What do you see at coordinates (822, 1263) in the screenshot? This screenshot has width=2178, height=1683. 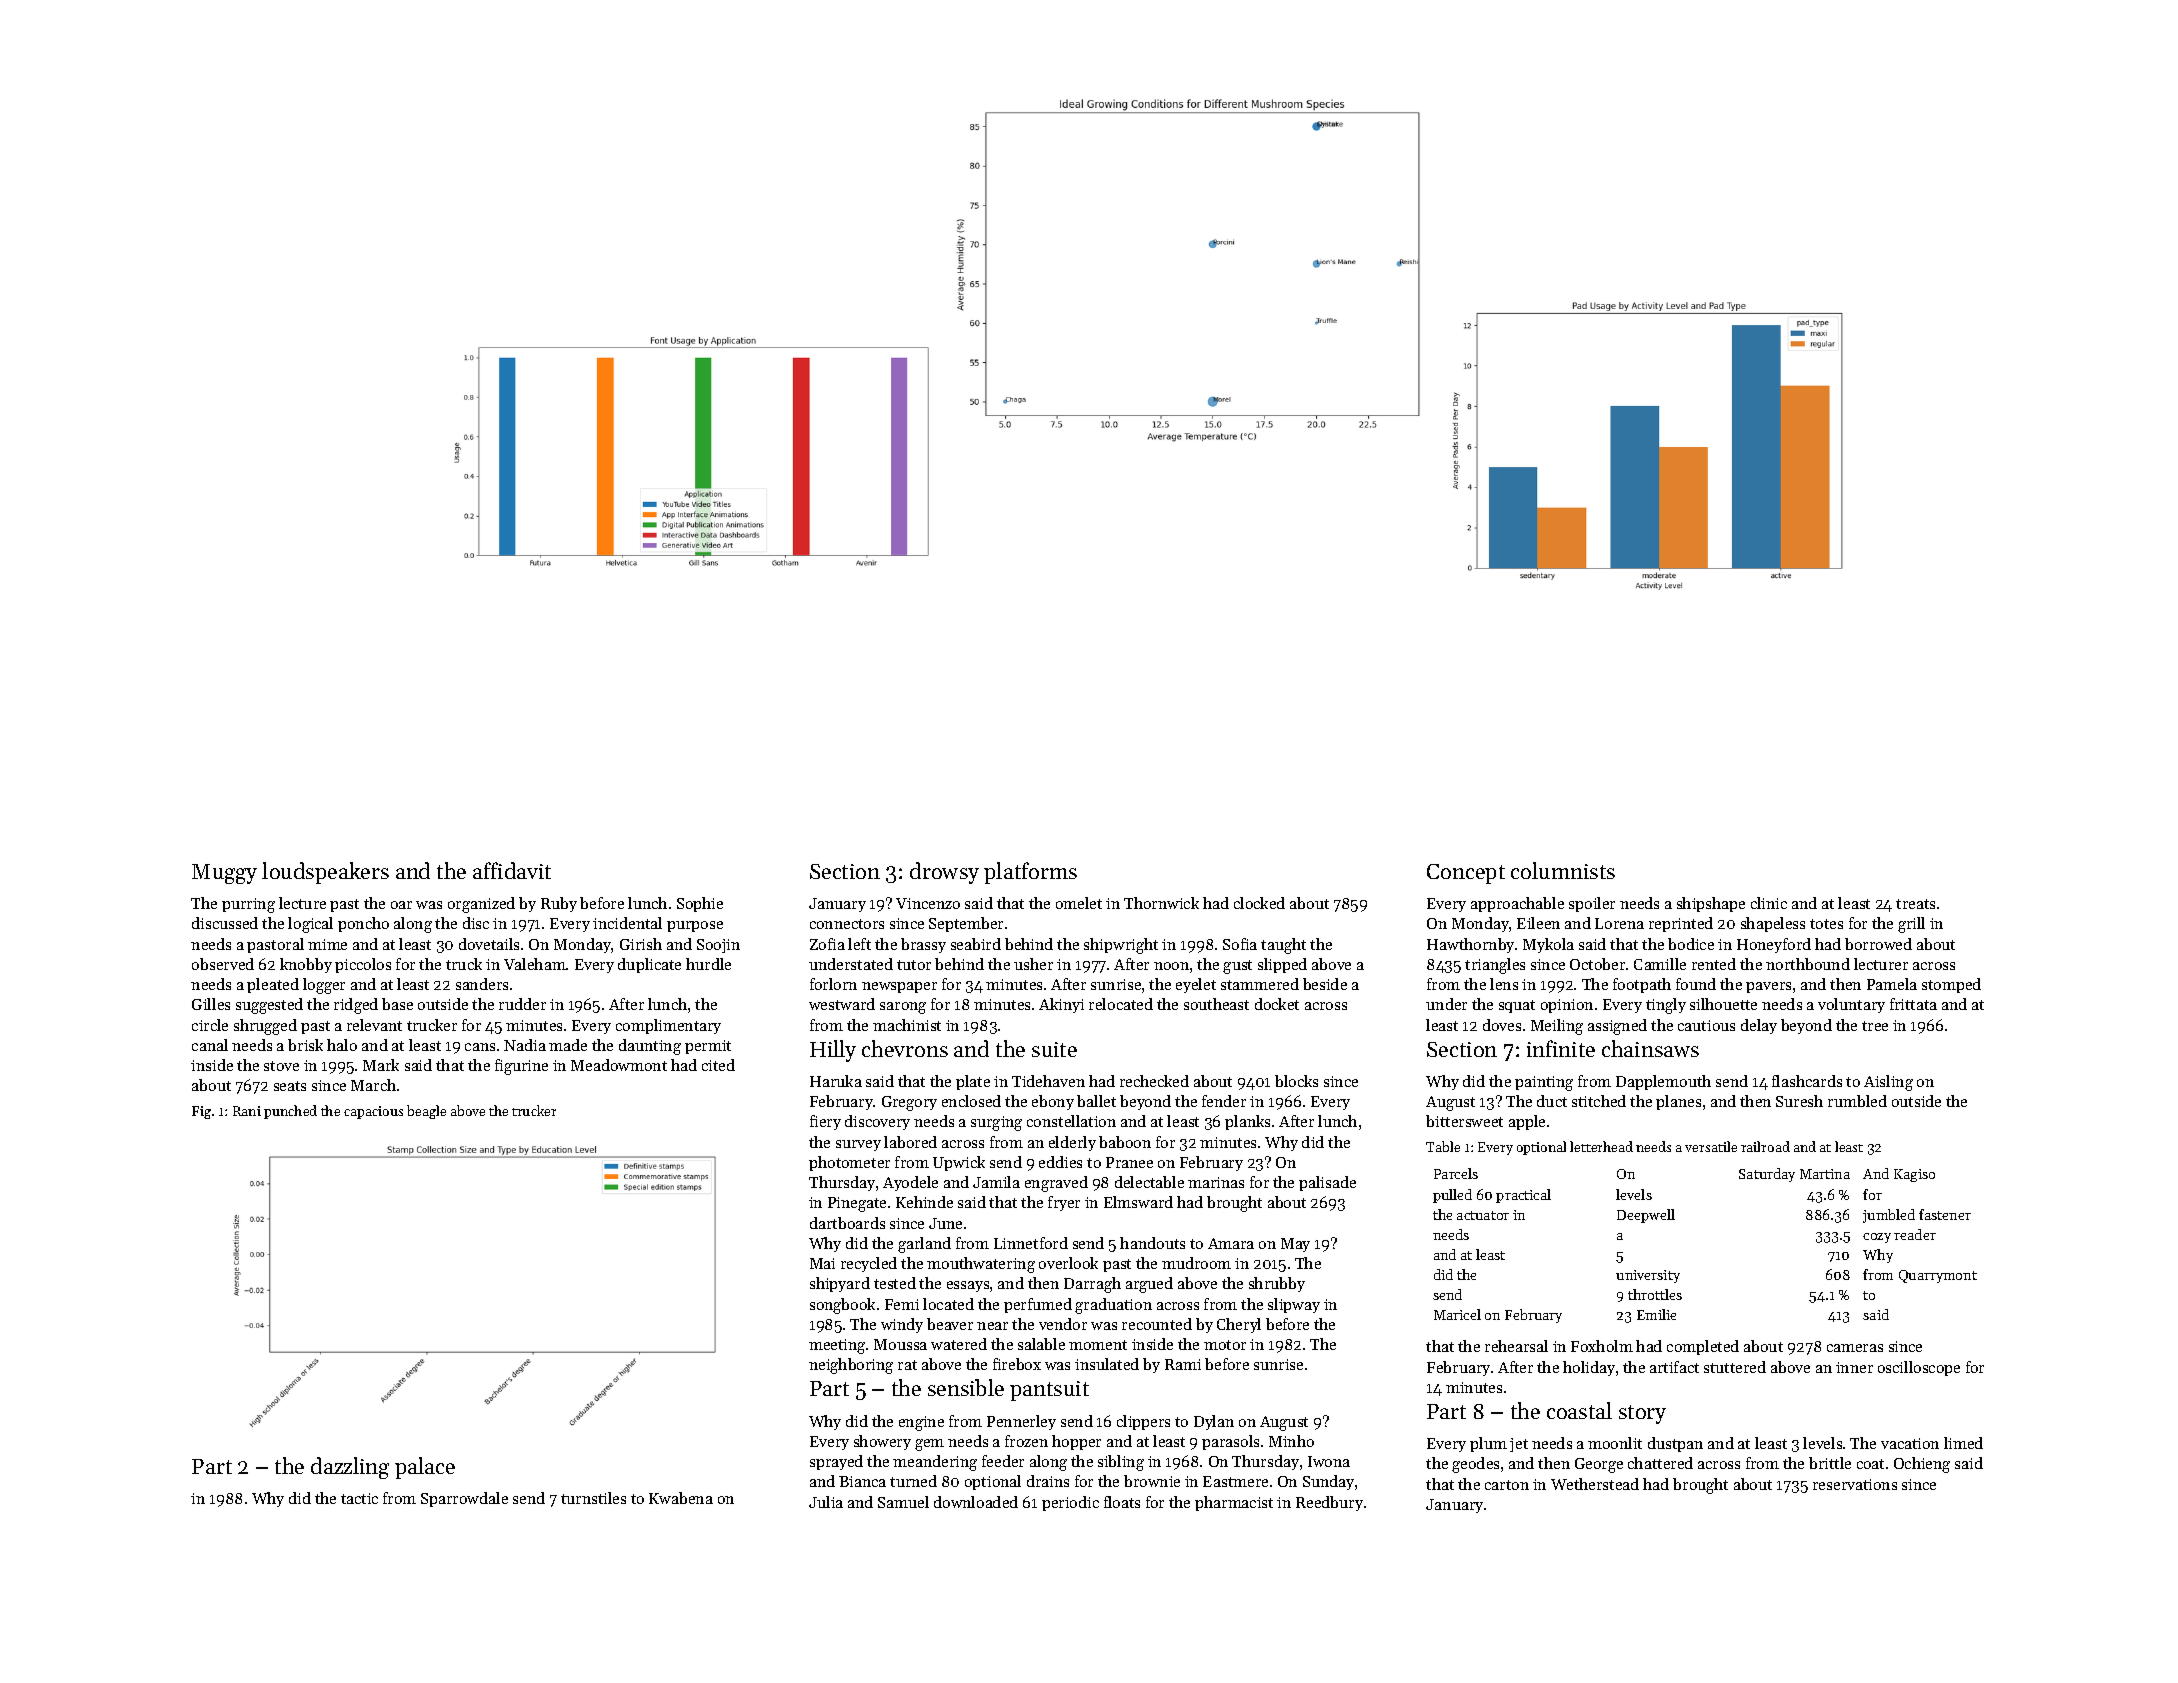 I see `Mai` at bounding box center [822, 1263].
